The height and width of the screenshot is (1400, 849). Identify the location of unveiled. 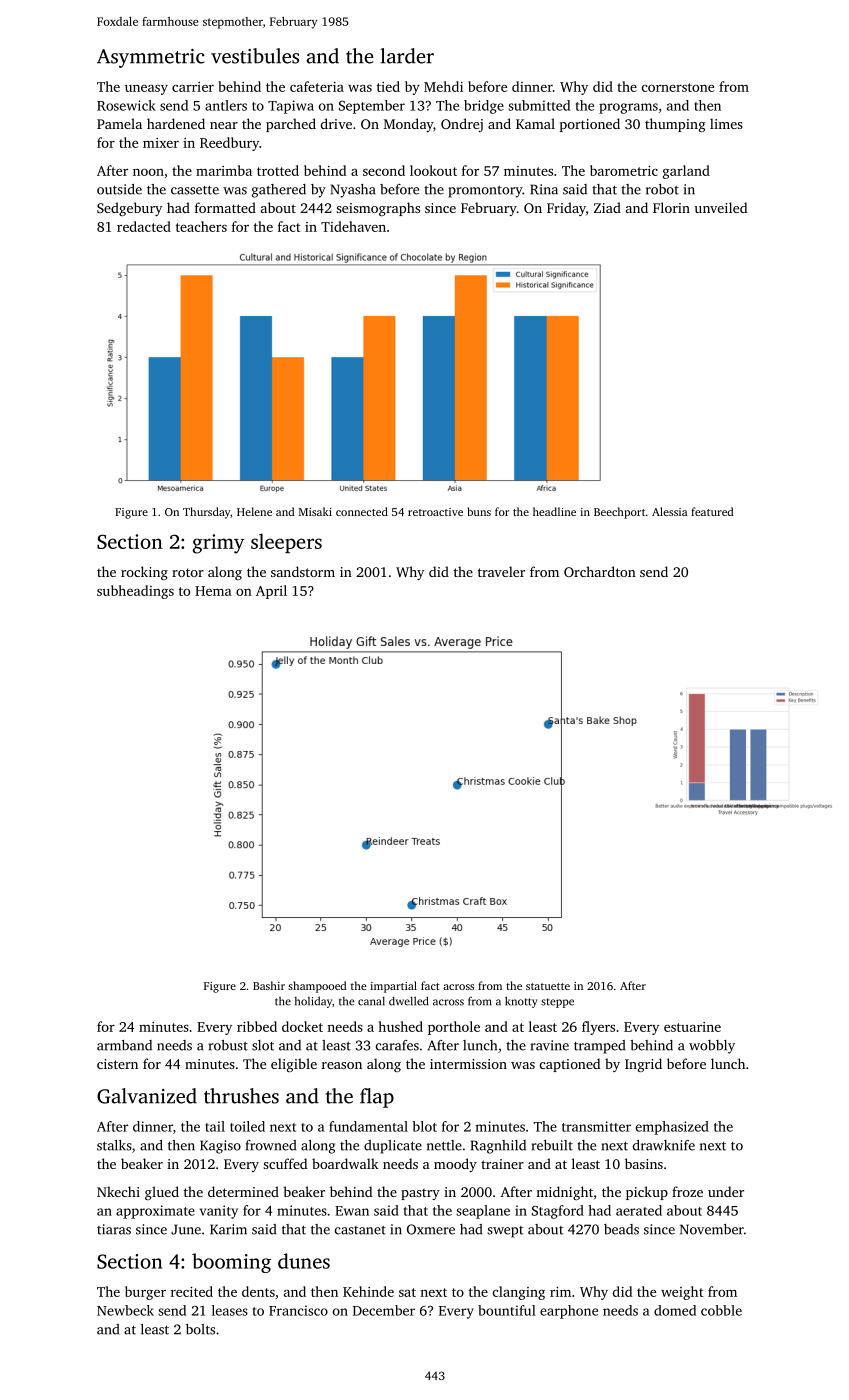
(720, 207).
